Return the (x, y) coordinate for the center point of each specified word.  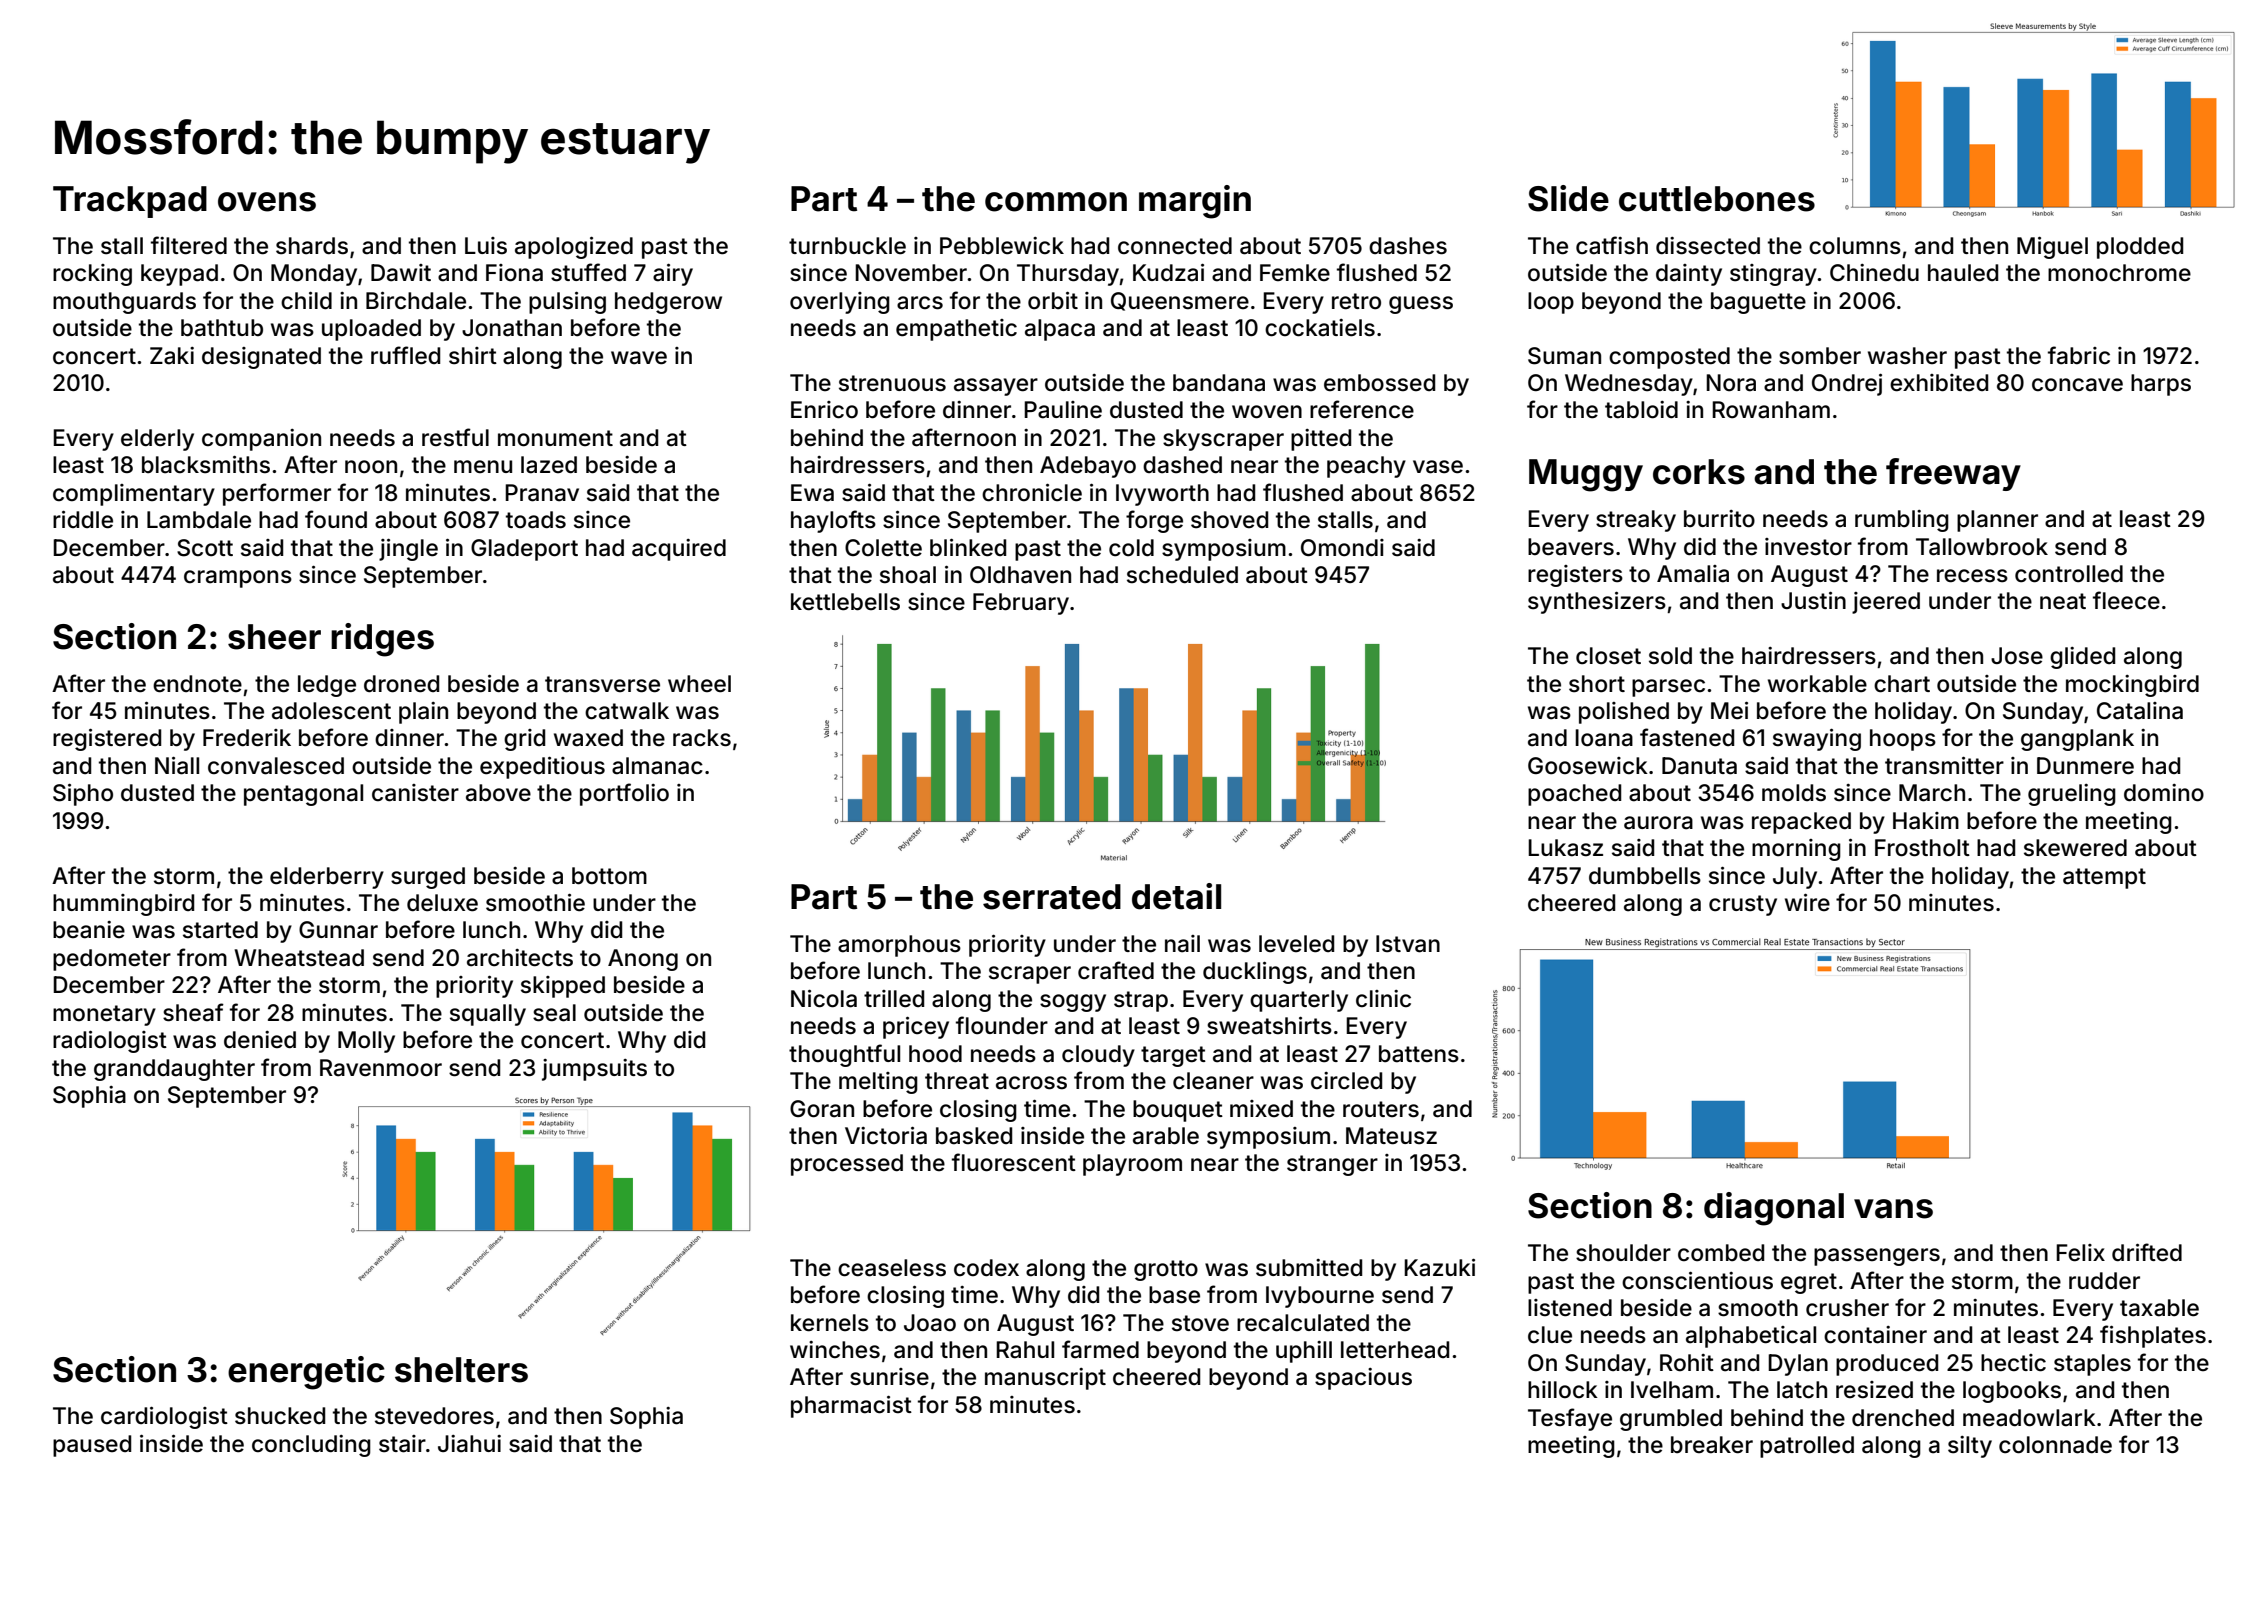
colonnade (2055, 1445)
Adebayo (1088, 467)
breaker (1712, 1445)
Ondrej (1847, 385)
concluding (311, 1446)
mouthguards (124, 303)
